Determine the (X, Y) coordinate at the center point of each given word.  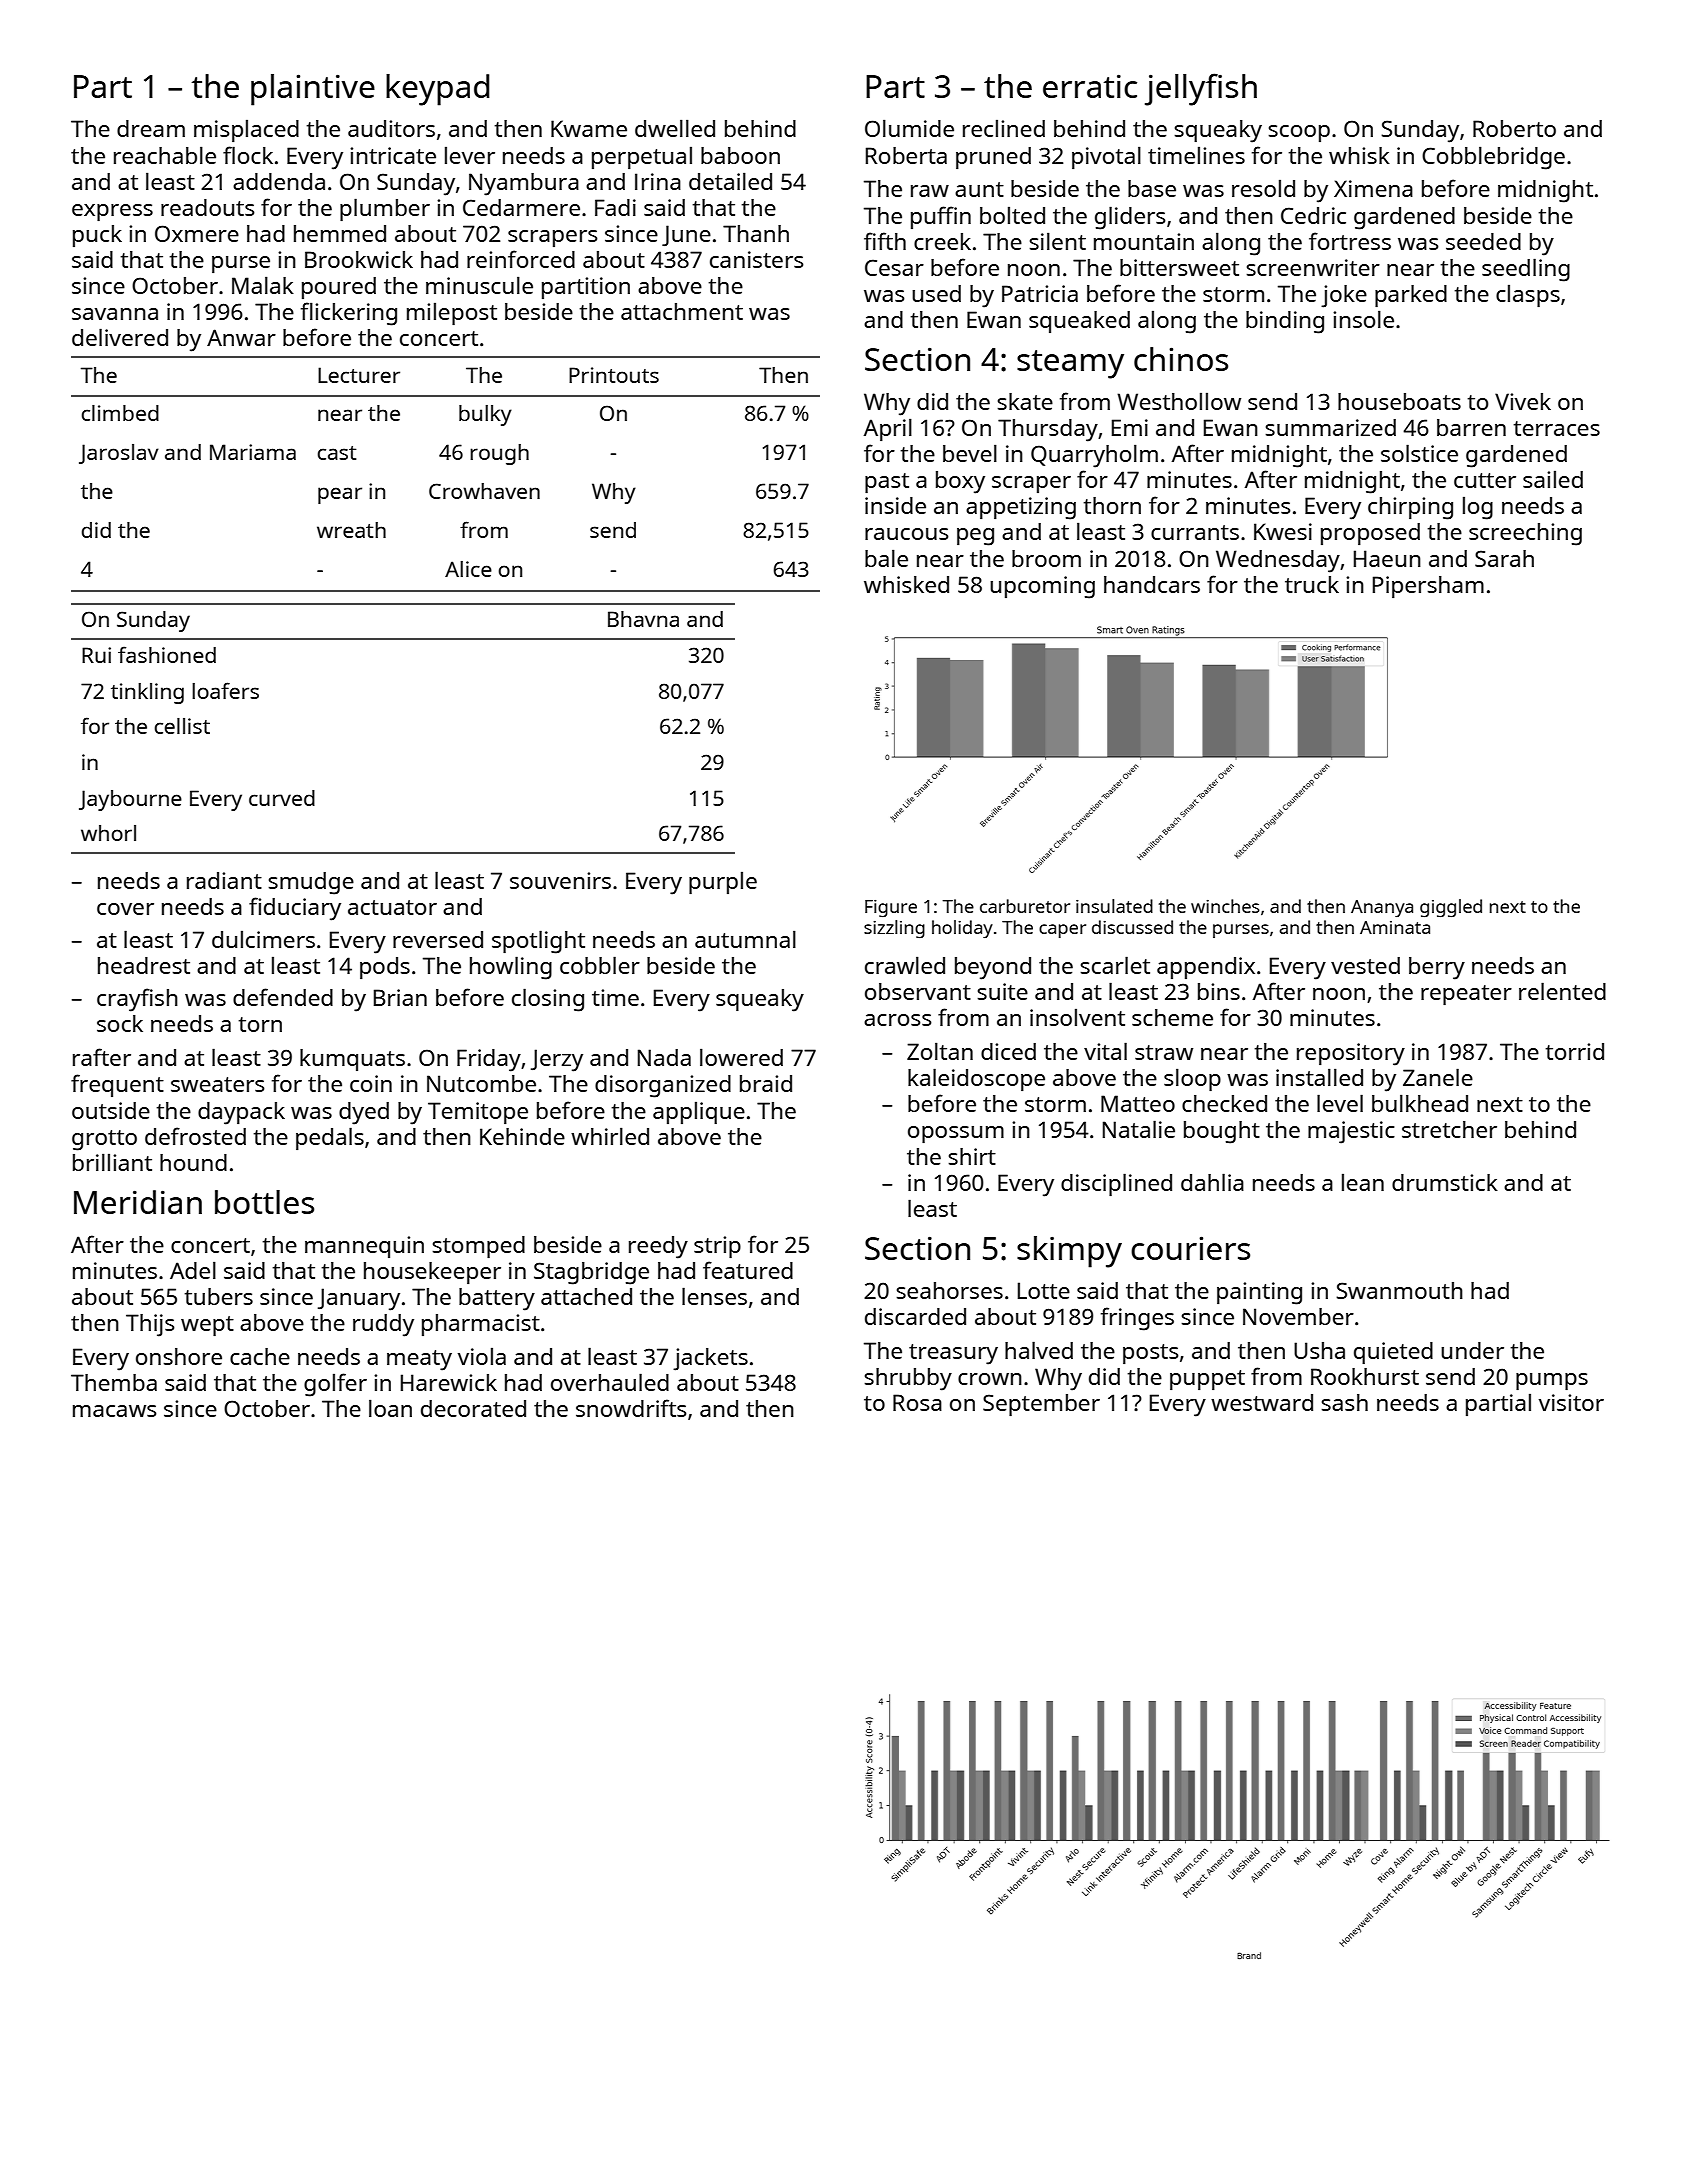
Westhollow (1179, 401)
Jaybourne (130, 800)
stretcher (1449, 1129)
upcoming (1042, 587)
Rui (96, 655)
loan (390, 1408)
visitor (1571, 1402)
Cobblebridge (1493, 158)
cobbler (600, 965)
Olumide (909, 128)
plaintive (313, 90)
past (887, 483)
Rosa (917, 1402)
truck (1312, 584)
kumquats (352, 1060)
